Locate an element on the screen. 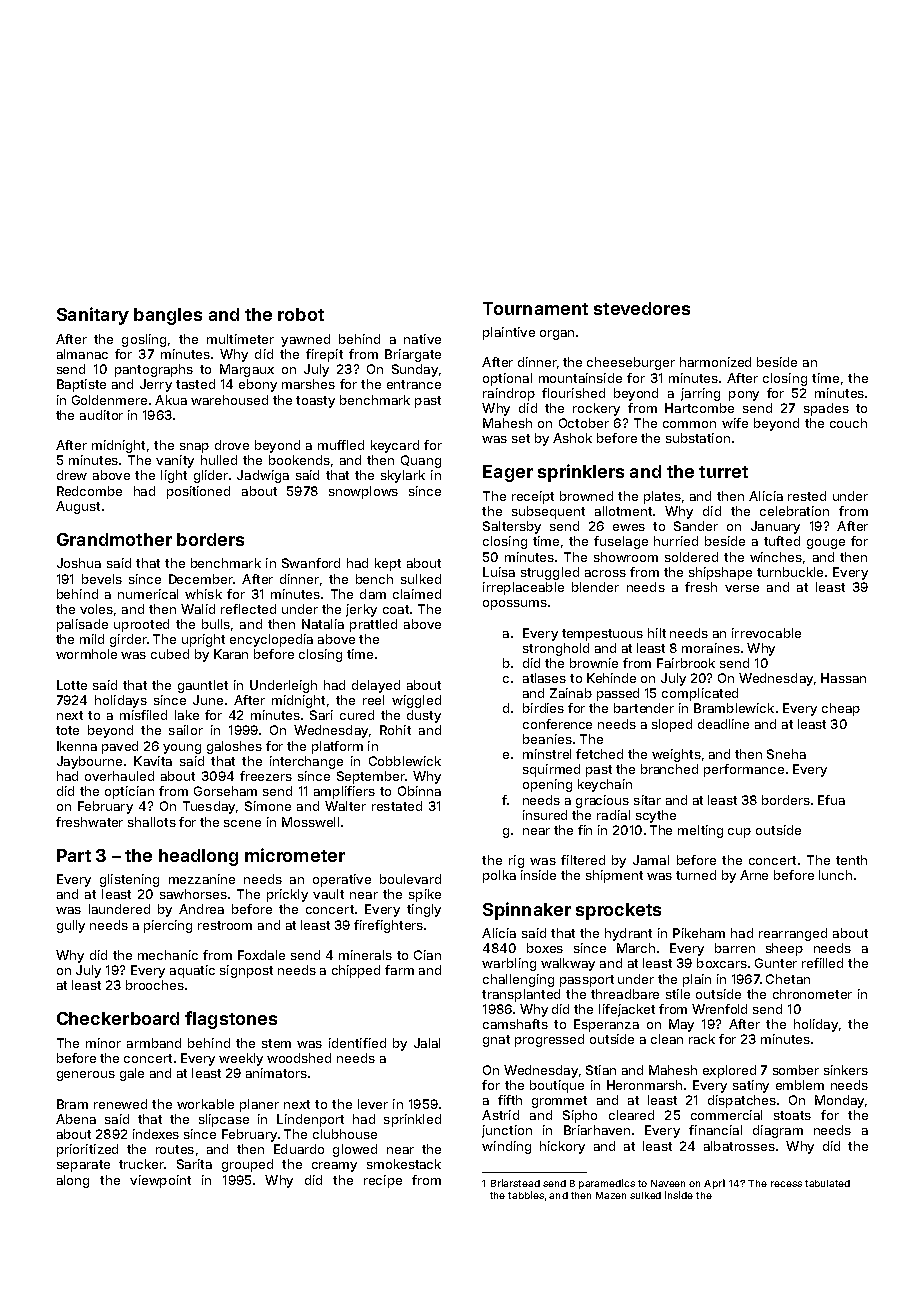  Luisa is located at coordinates (499, 572).
